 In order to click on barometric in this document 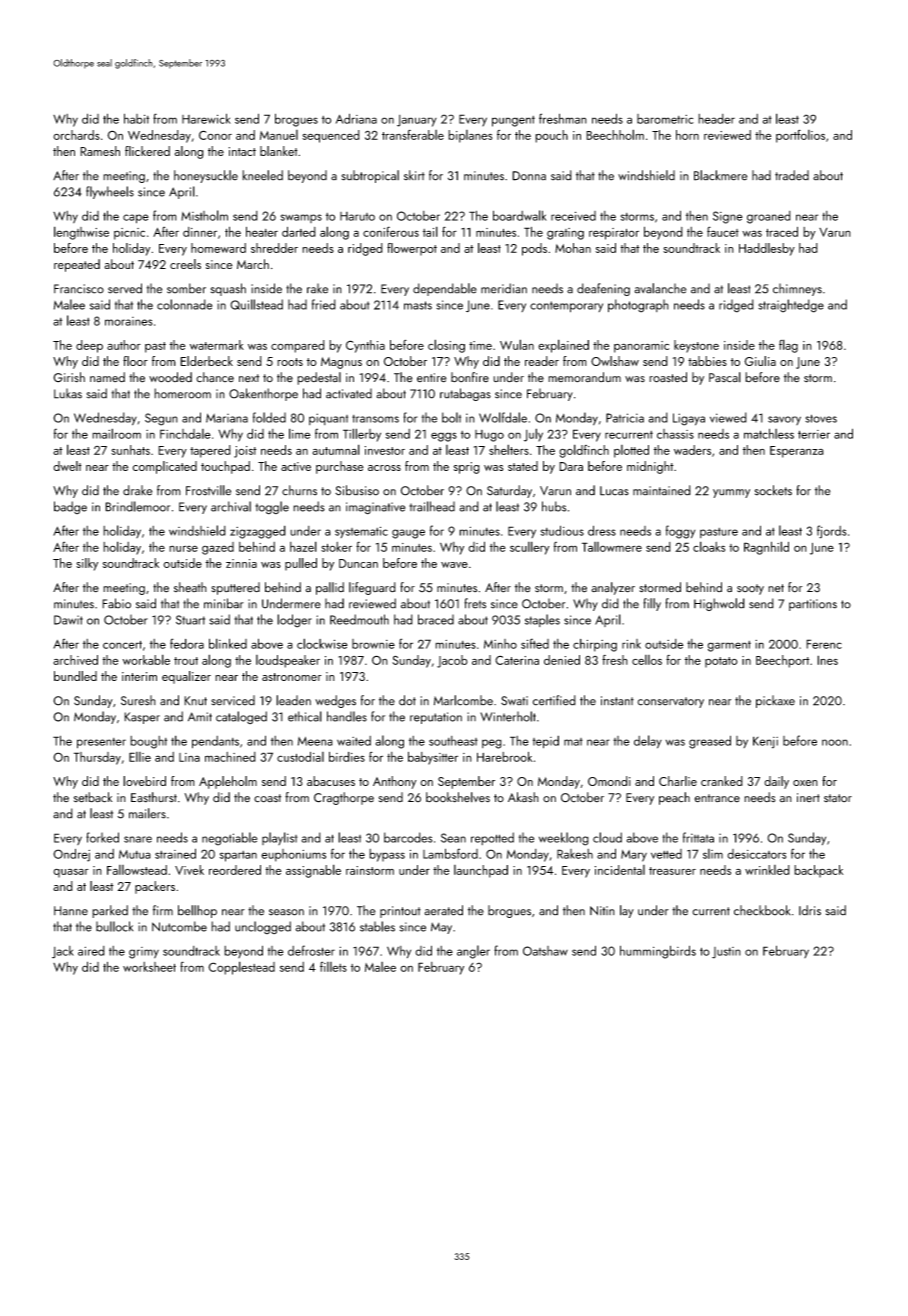, I will do `click(665, 119)`.
